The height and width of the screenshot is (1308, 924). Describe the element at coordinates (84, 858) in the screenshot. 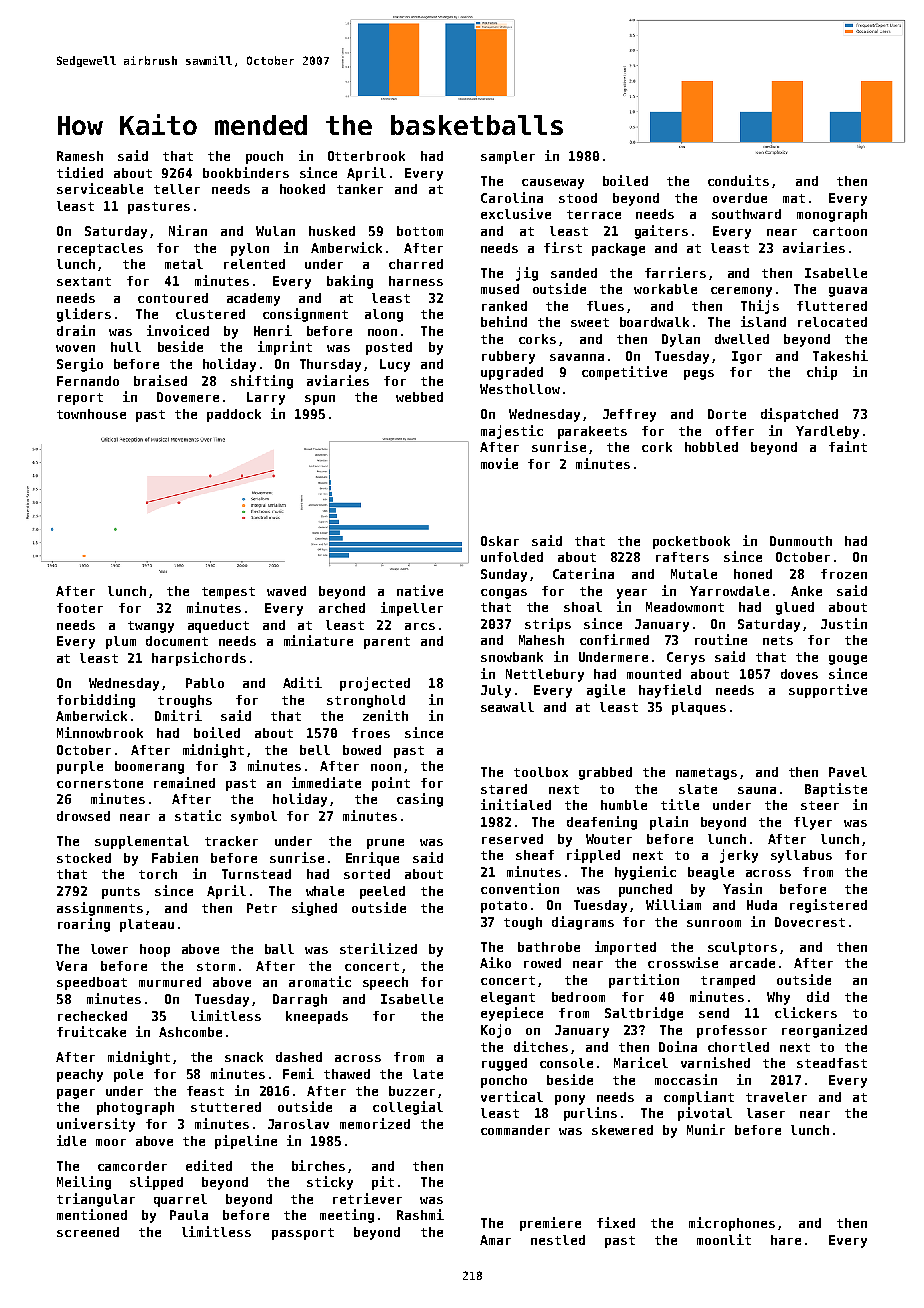

I see `stocked` at that location.
